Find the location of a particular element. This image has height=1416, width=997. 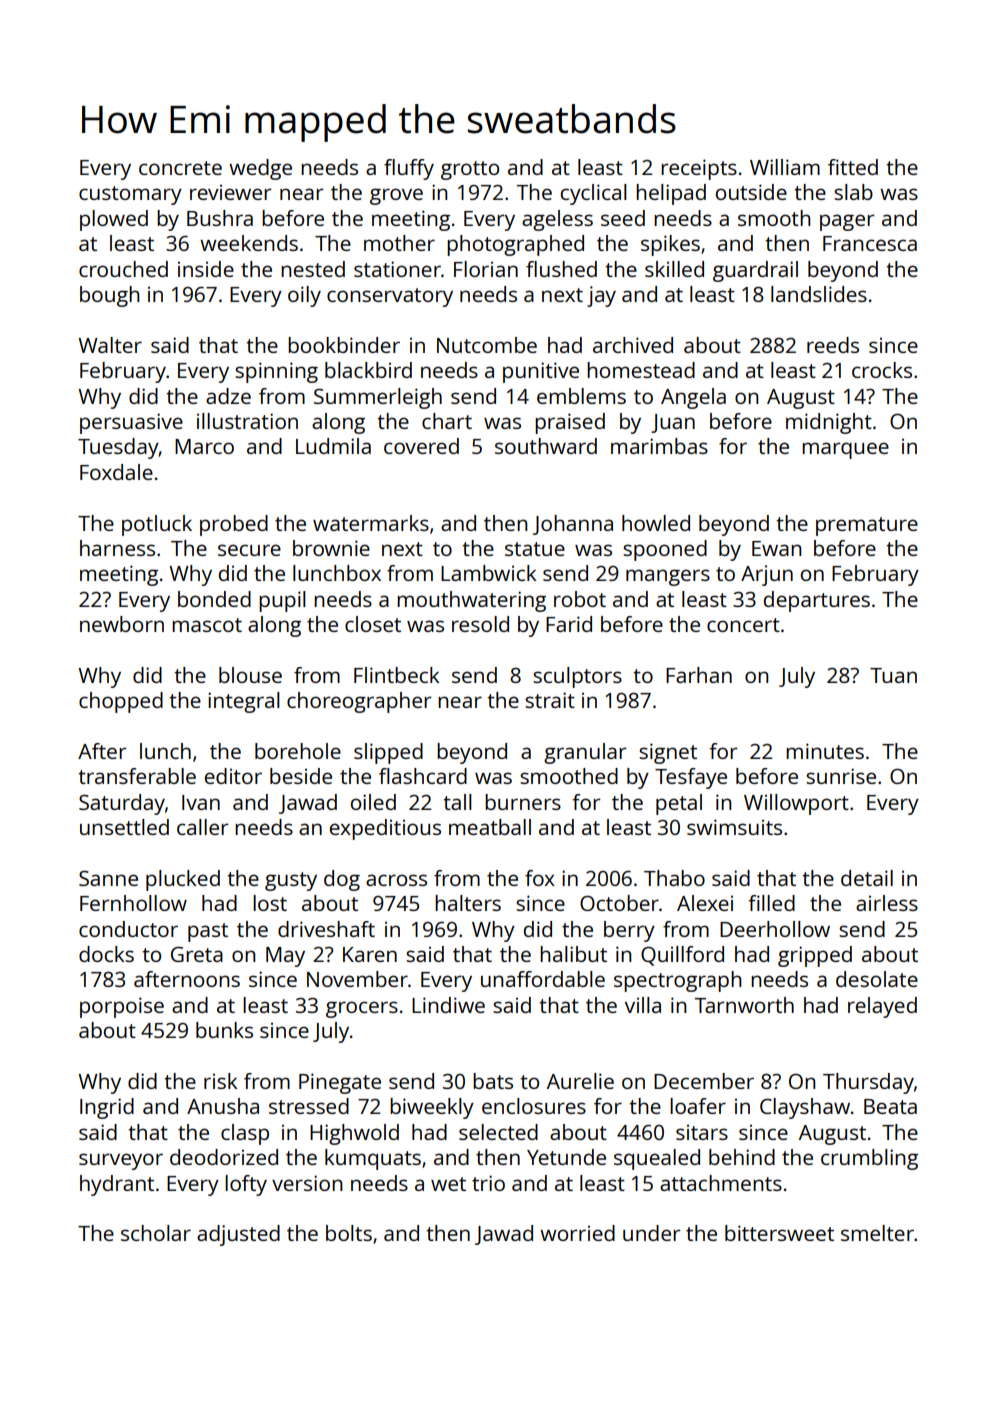

bolts is located at coordinates (349, 1233).
